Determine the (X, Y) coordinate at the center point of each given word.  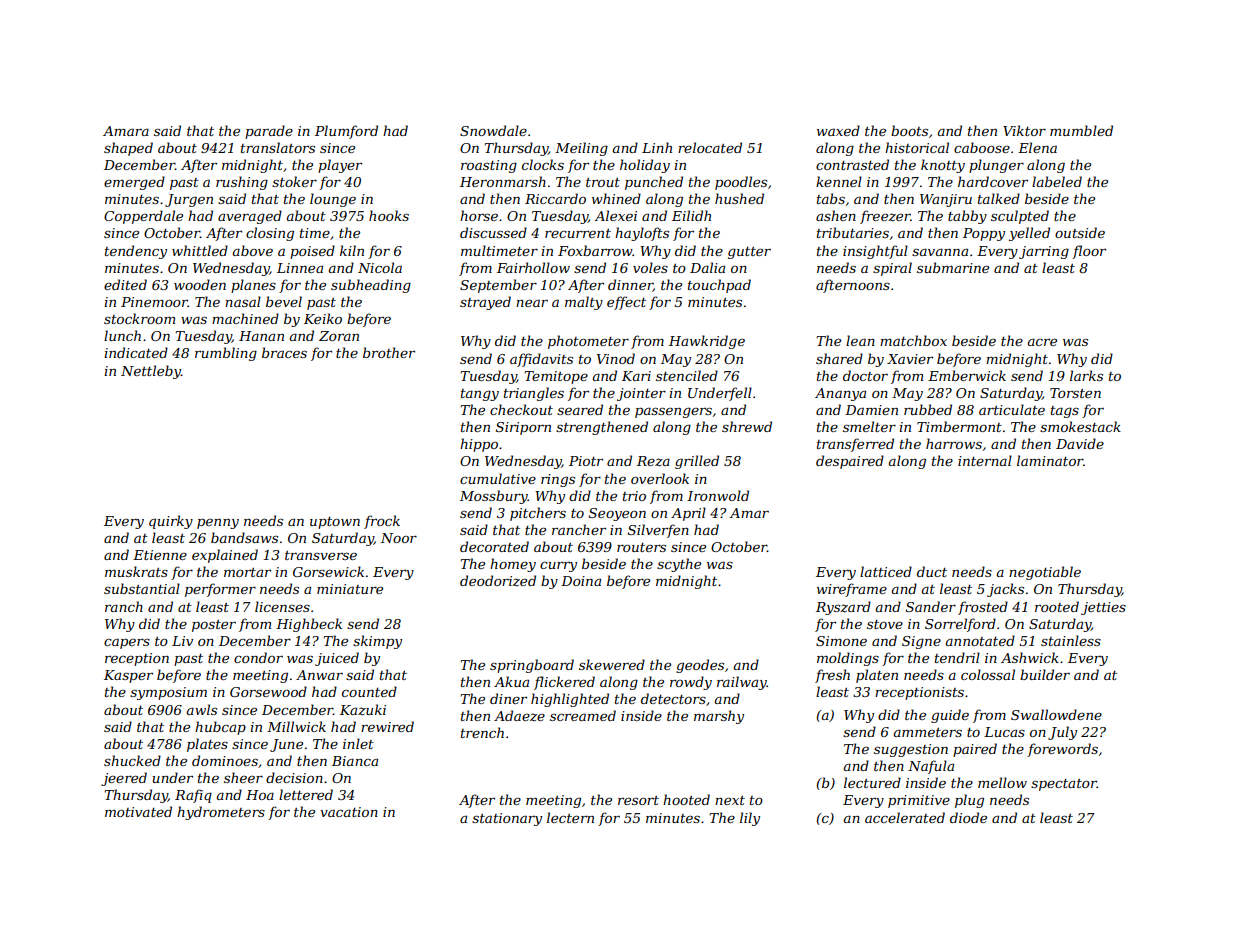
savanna (940, 252)
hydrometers (221, 813)
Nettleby (151, 372)
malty (584, 303)
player (340, 166)
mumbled (1081, 130)
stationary (507, 819)
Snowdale (493, 130)
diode (968, 817)
